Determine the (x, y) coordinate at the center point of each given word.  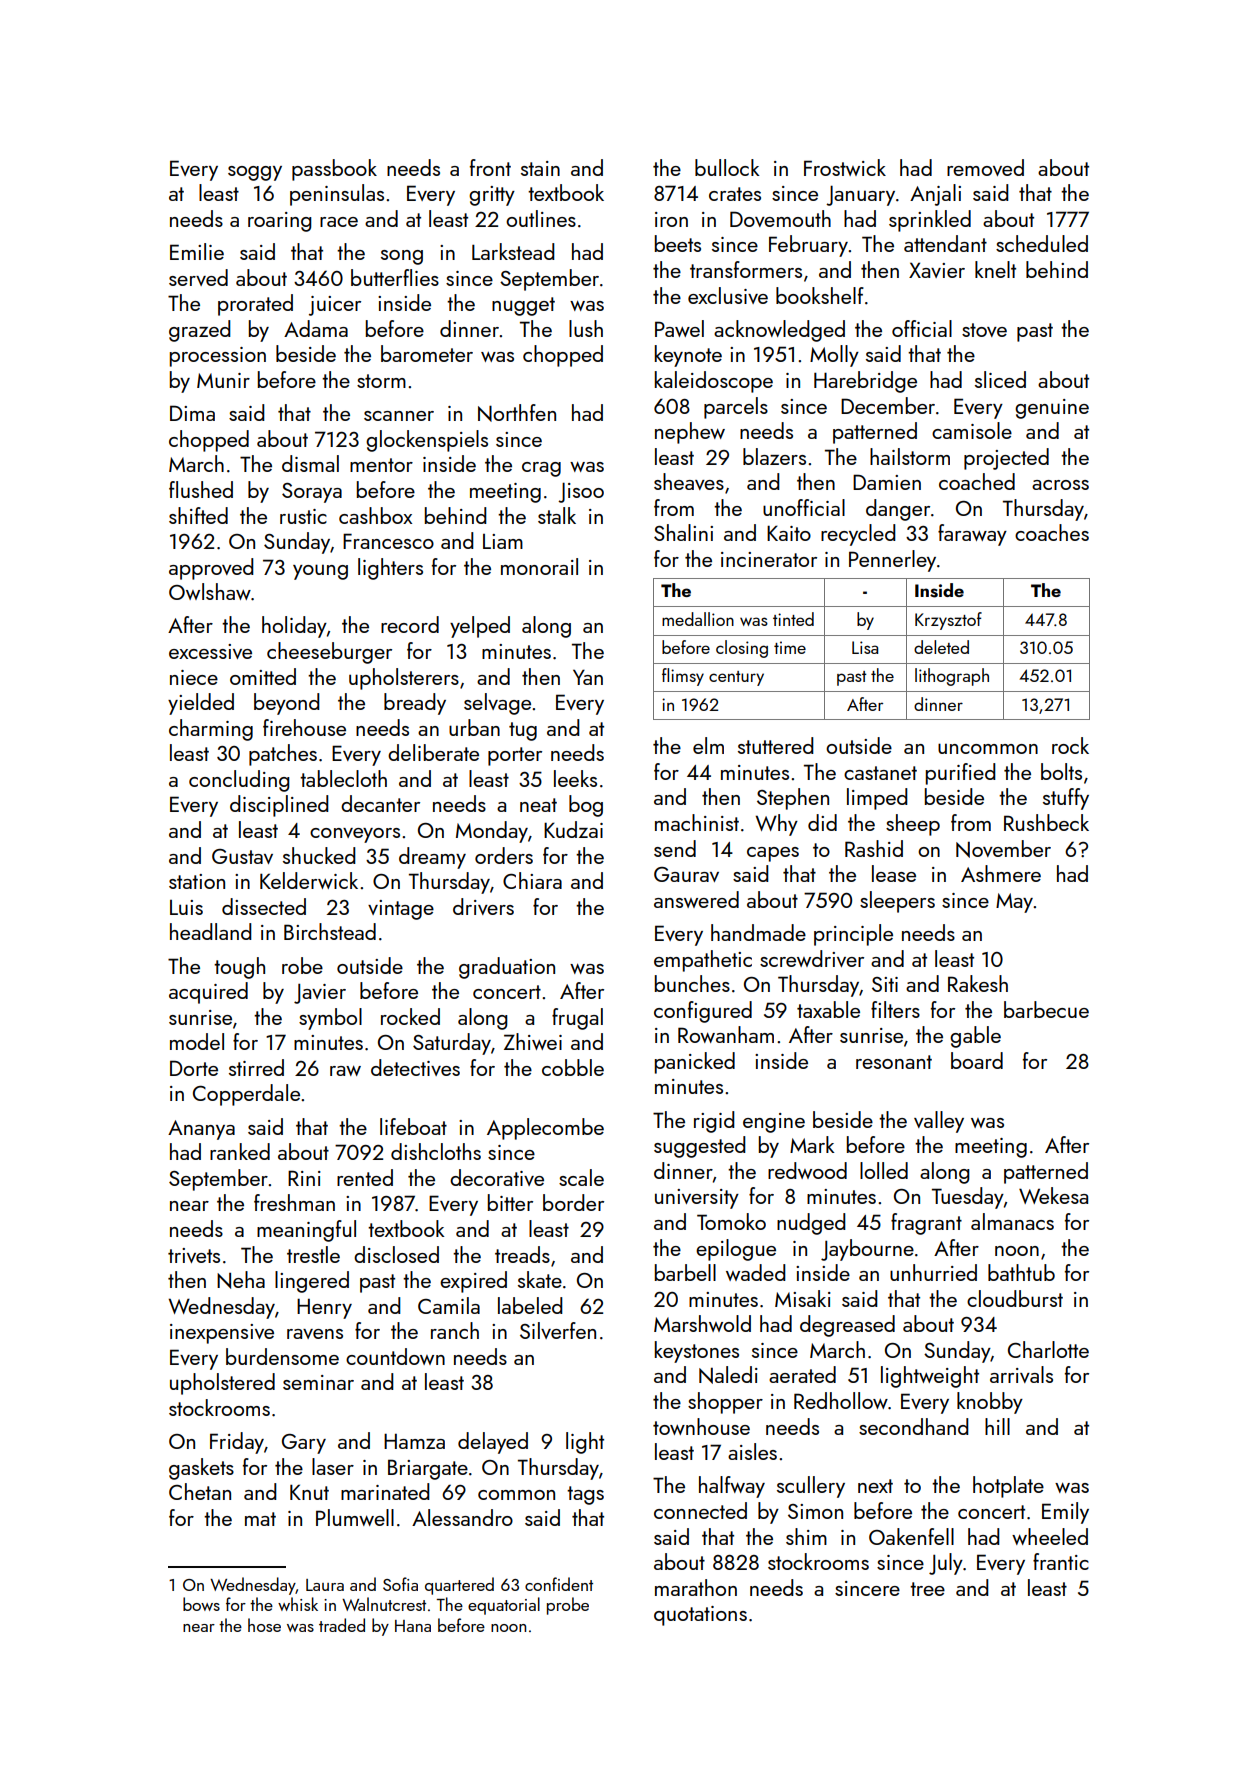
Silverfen (558, 1330)
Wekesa (1053, 1195)
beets (678, 243)
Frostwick (845, 167)
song (402, 257)
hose (264, 1625)
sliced (1000, 379)
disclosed (396, 1254)
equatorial (504, 1606)
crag (541, 469)
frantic (1061, 1561)
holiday (294, 627)
